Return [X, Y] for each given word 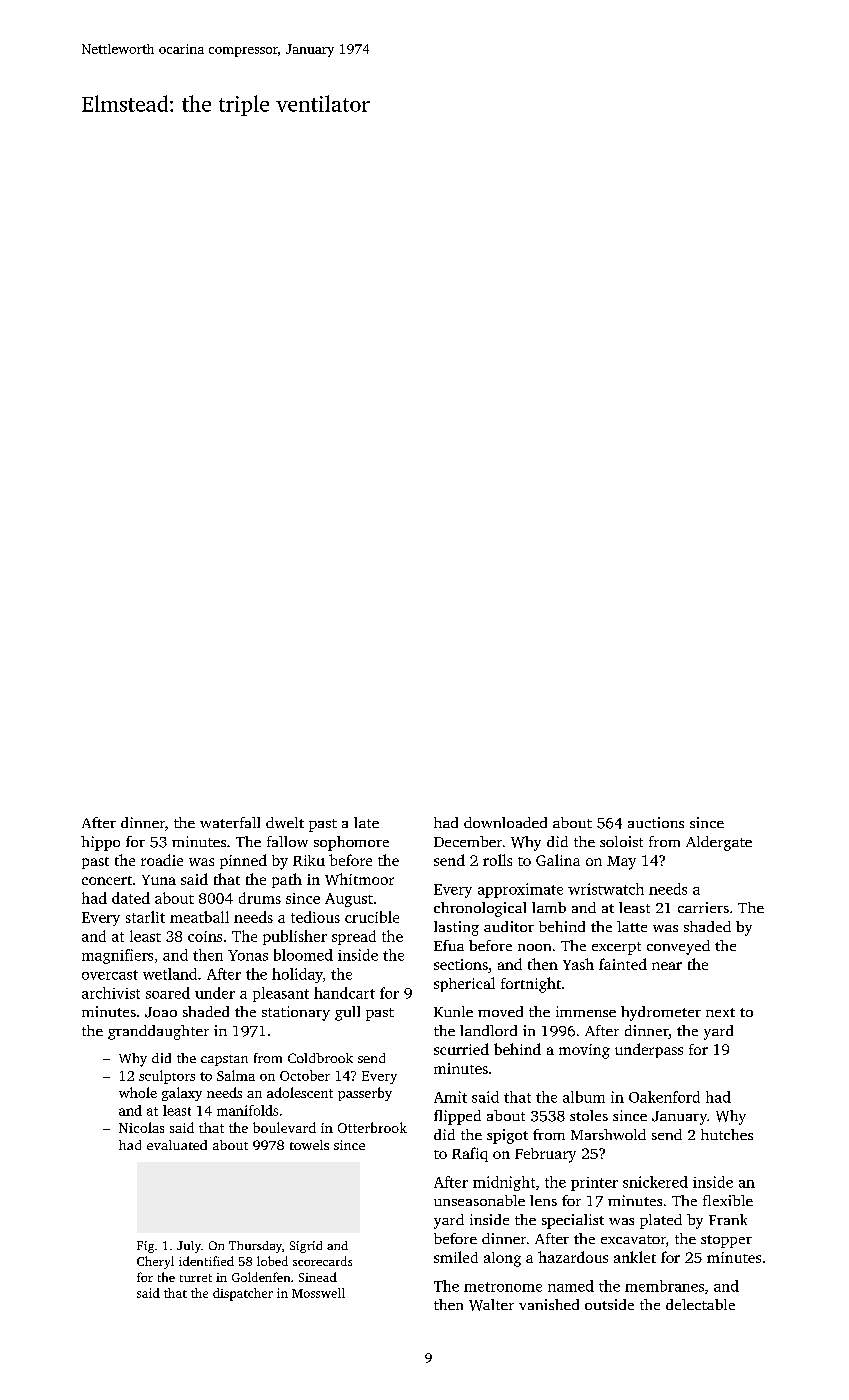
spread [354, 937]
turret [196, 1278]
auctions [656, 822]
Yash [578, 964]
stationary [296, 1013]
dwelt [285, 822]
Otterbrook [372, 1127]
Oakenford [664, 1097]
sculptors [167, 1077]
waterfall [230, 822]
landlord [488, 1030]
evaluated [177, 1145]
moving [584, 1051]
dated [131, 898]
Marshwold [608, 1134]
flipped [457, 1117]
